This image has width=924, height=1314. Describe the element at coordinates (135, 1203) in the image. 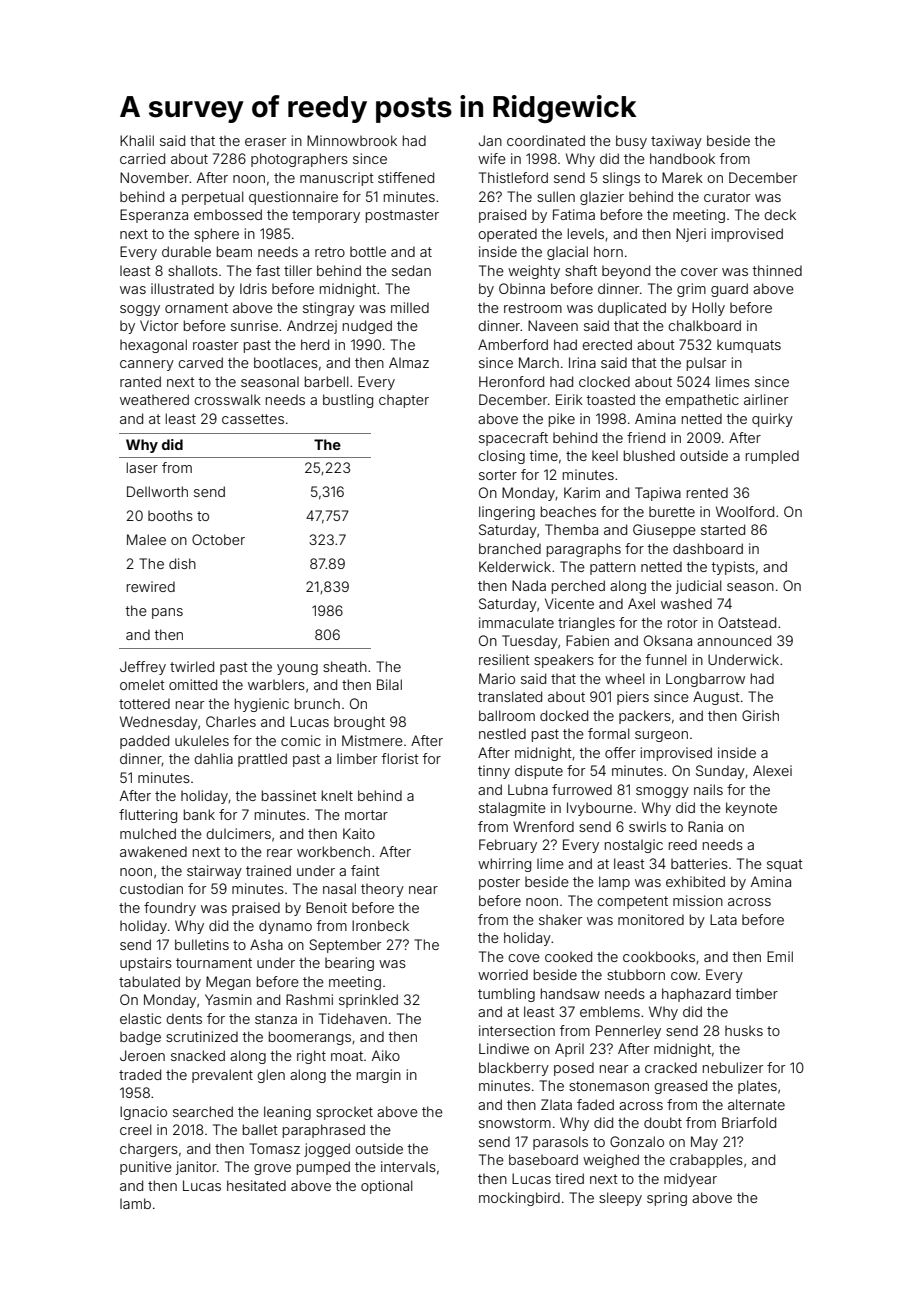

I see `lamb` at that location.
